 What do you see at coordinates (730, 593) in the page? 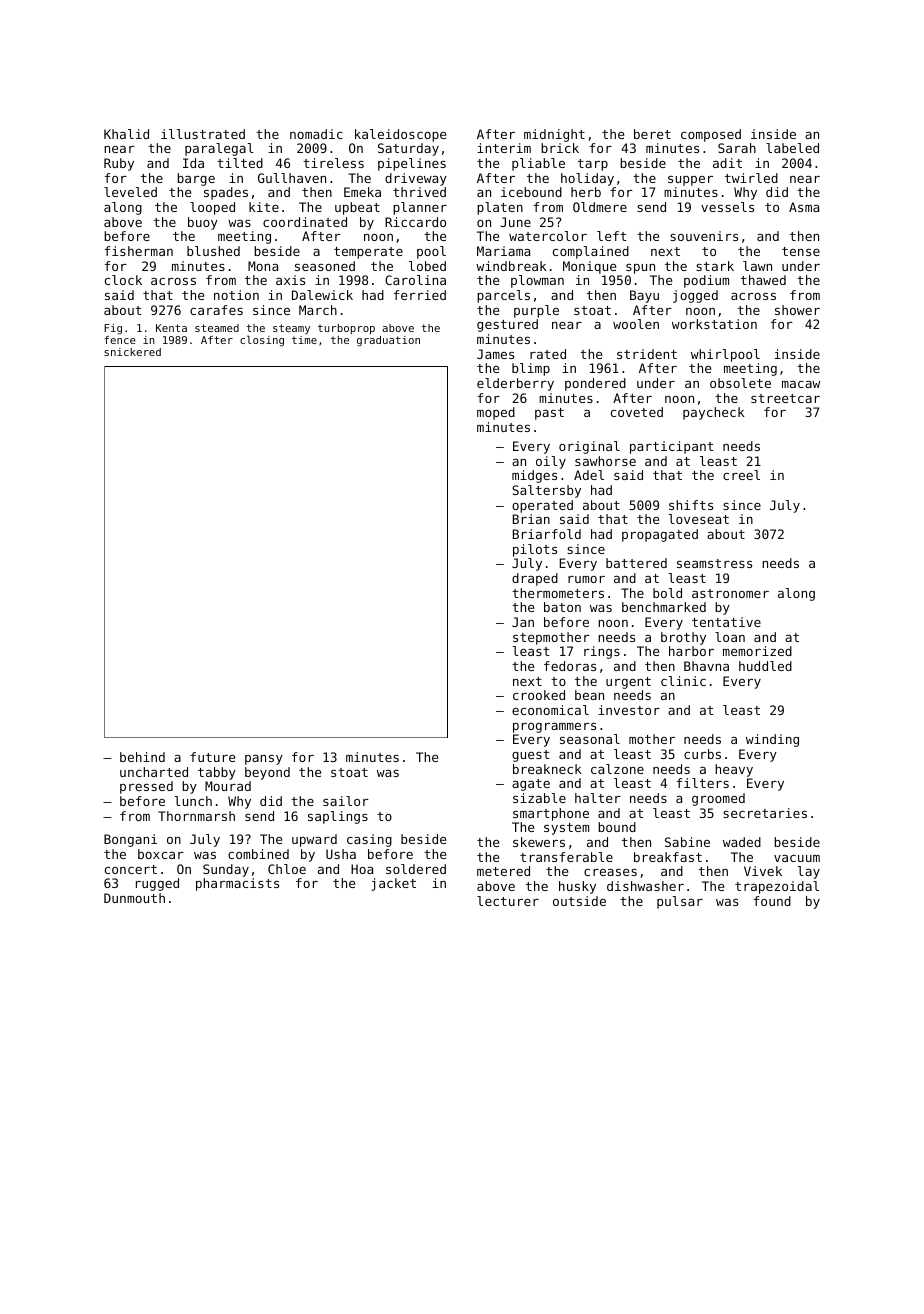
I see `astronomer` at bounding box center [730, 593].
